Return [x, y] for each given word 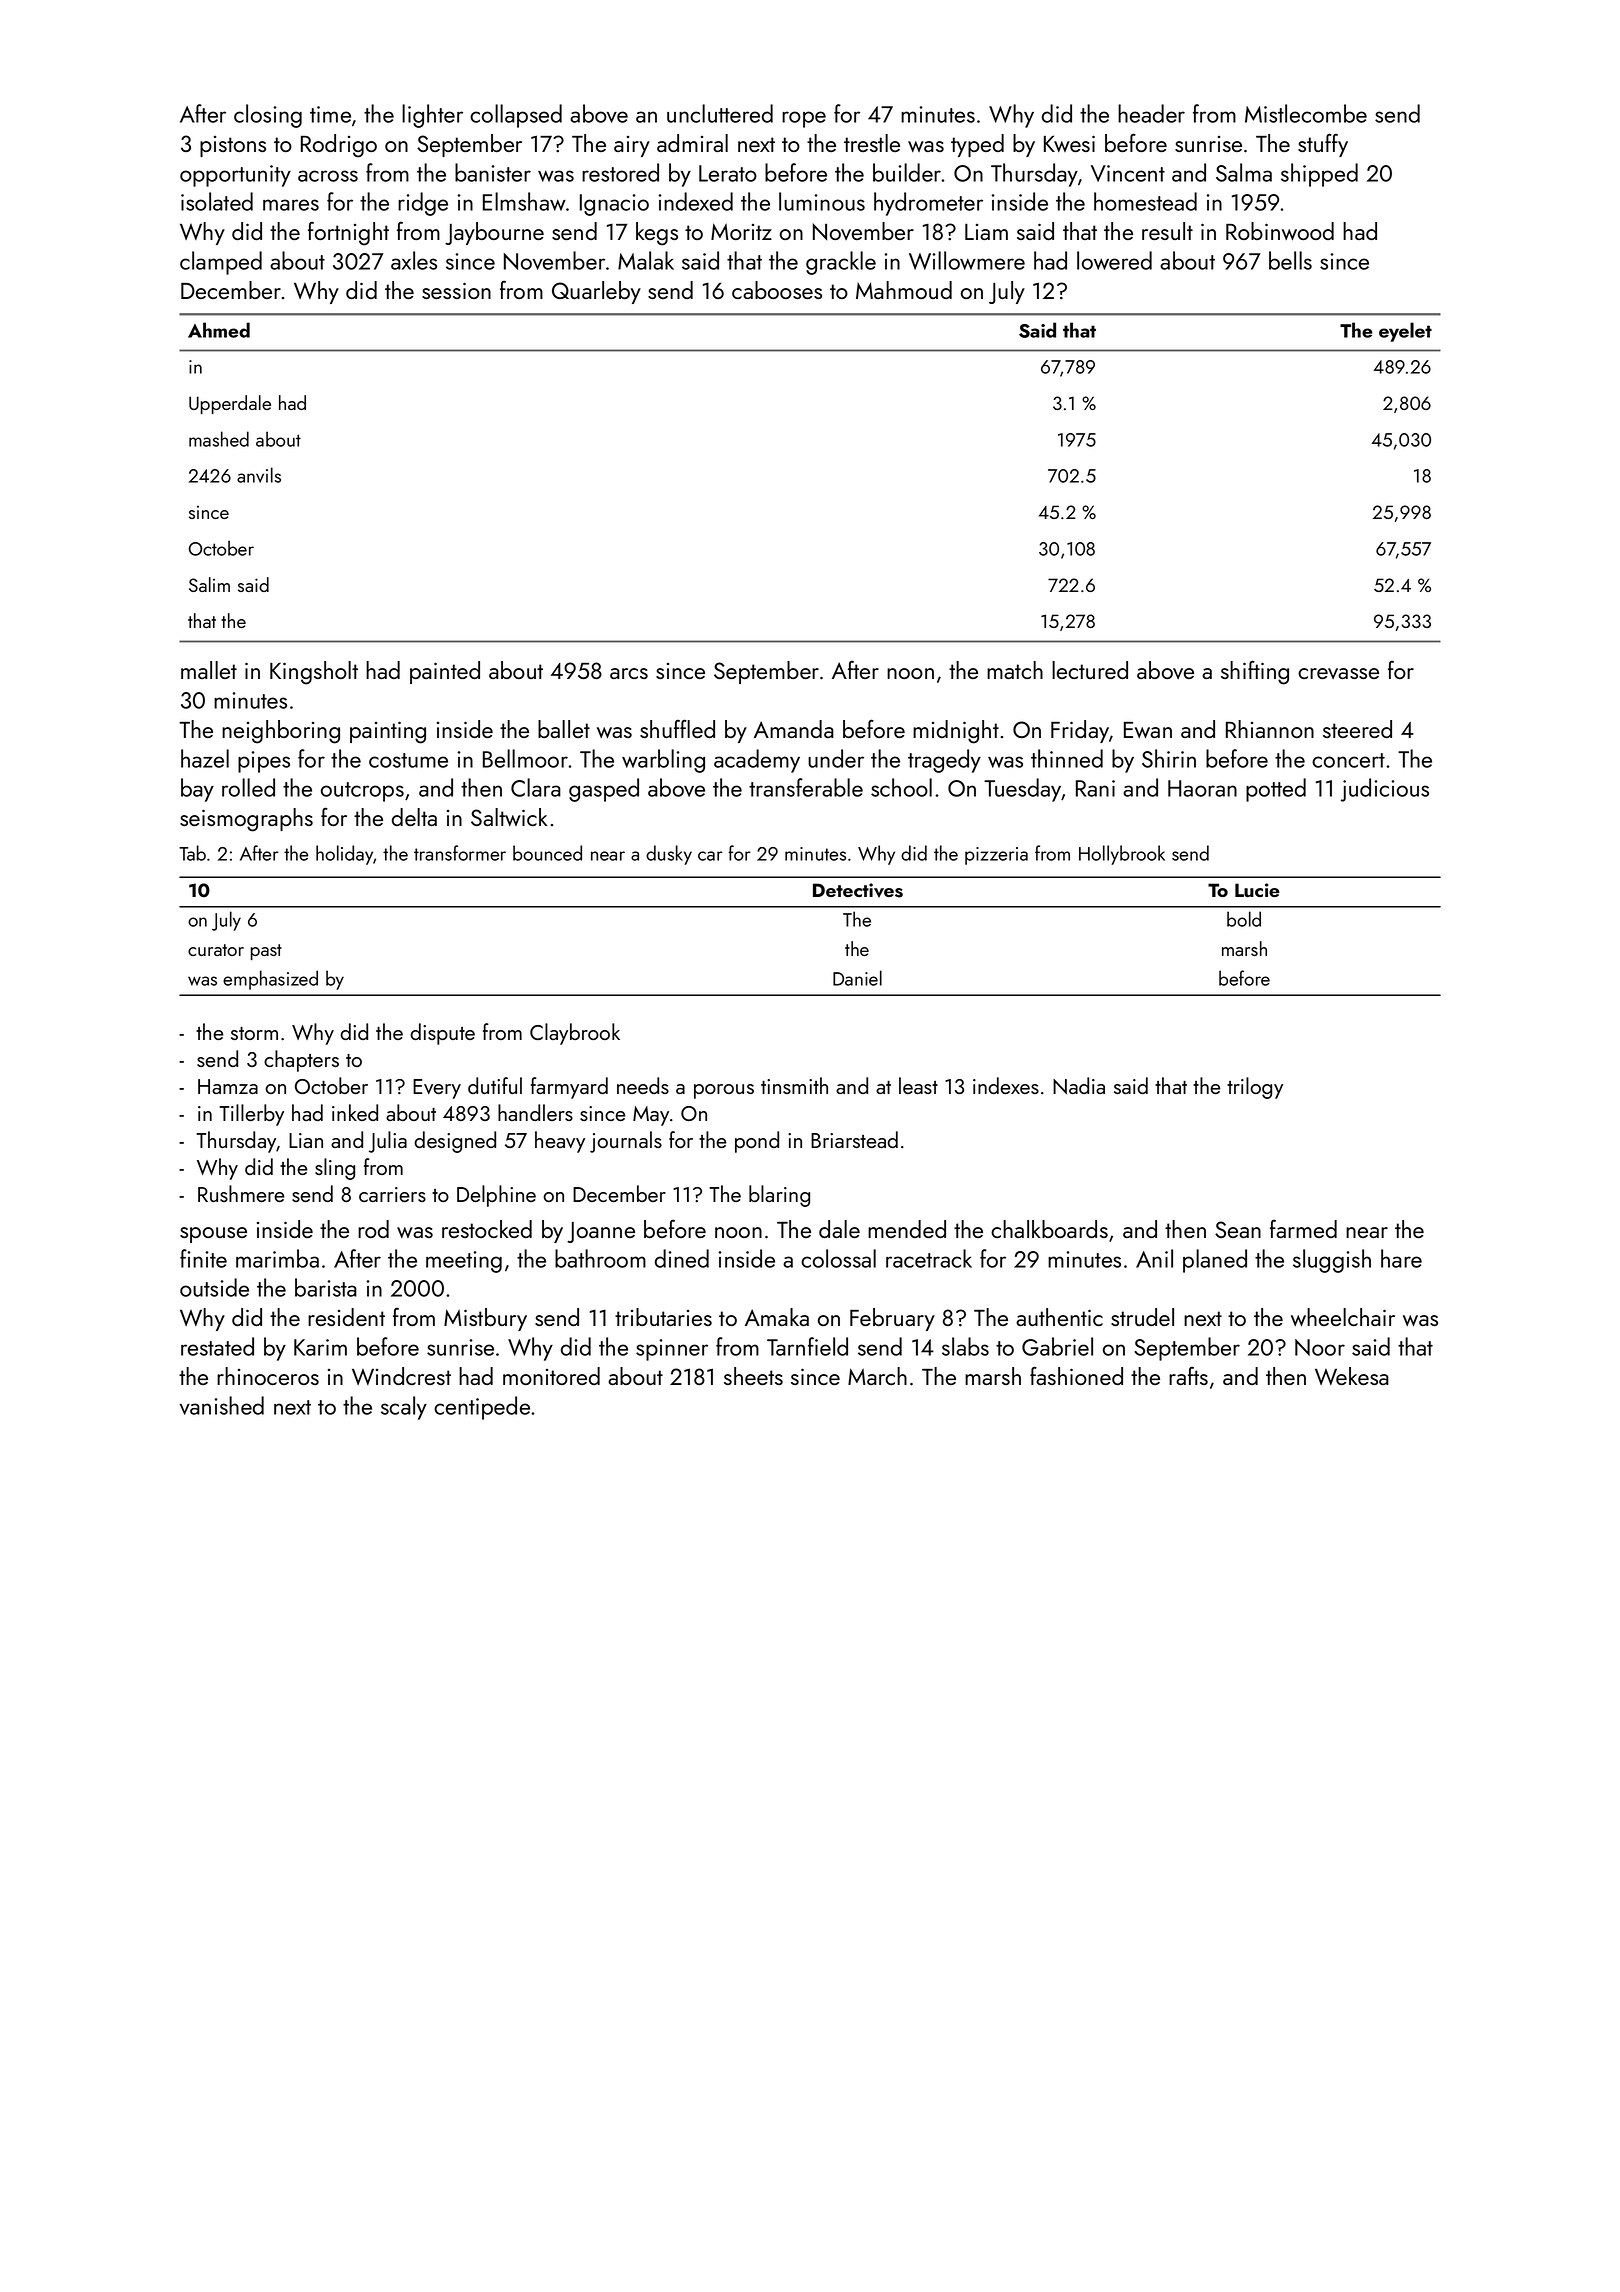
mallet [209, 670]
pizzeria [996, 856]
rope [804, 119]
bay [197, 790]
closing [268, 116]
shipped [1319, 175]
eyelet [1405, 332]
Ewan [1148, 730]
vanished [222, 1405]
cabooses [777, 290]
